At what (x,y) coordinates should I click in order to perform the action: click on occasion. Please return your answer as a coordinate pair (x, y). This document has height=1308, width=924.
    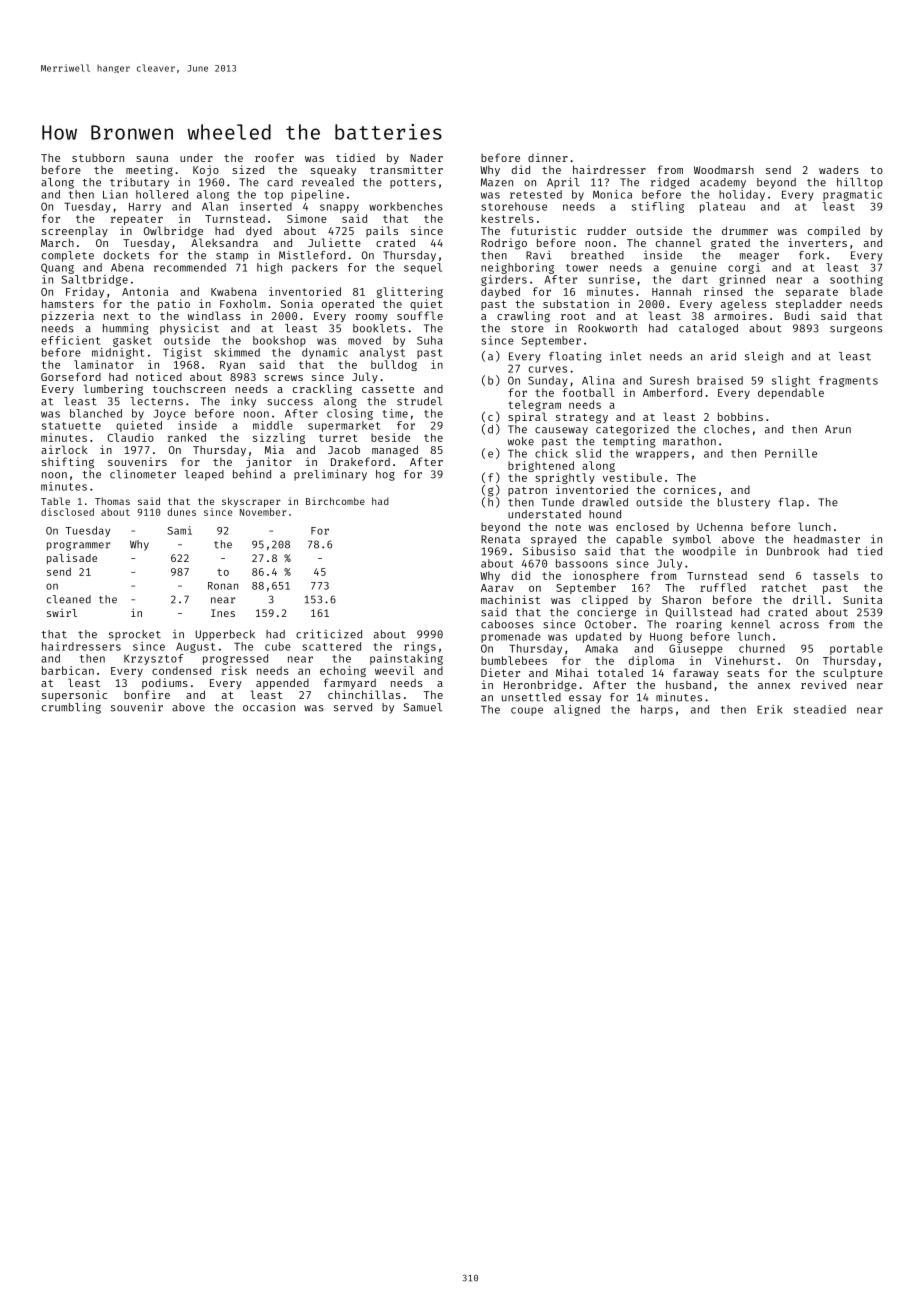
    Looking at the image, I should click on (269, 707).
